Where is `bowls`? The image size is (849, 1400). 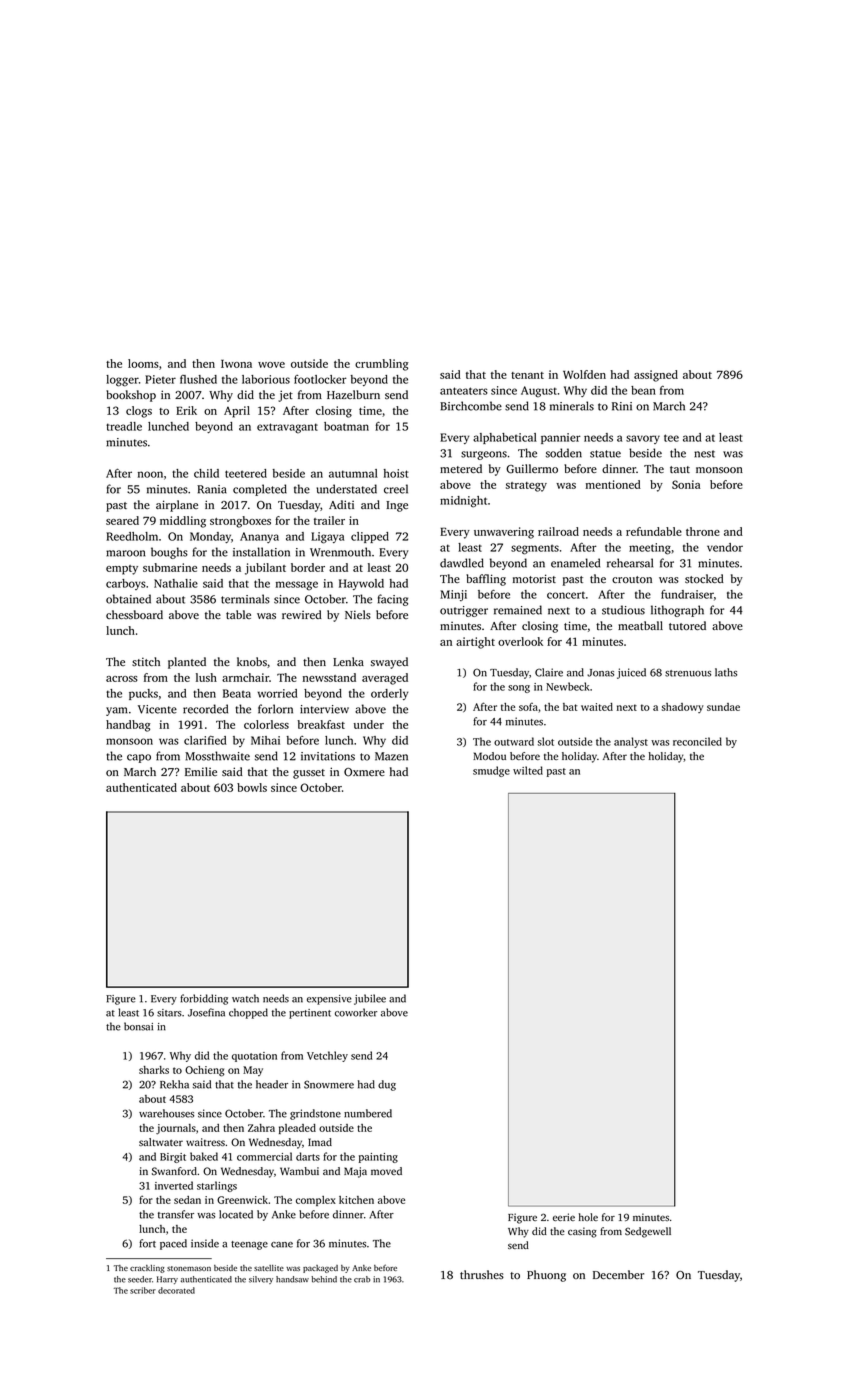
bowls is located at coordinates (252, 787).
